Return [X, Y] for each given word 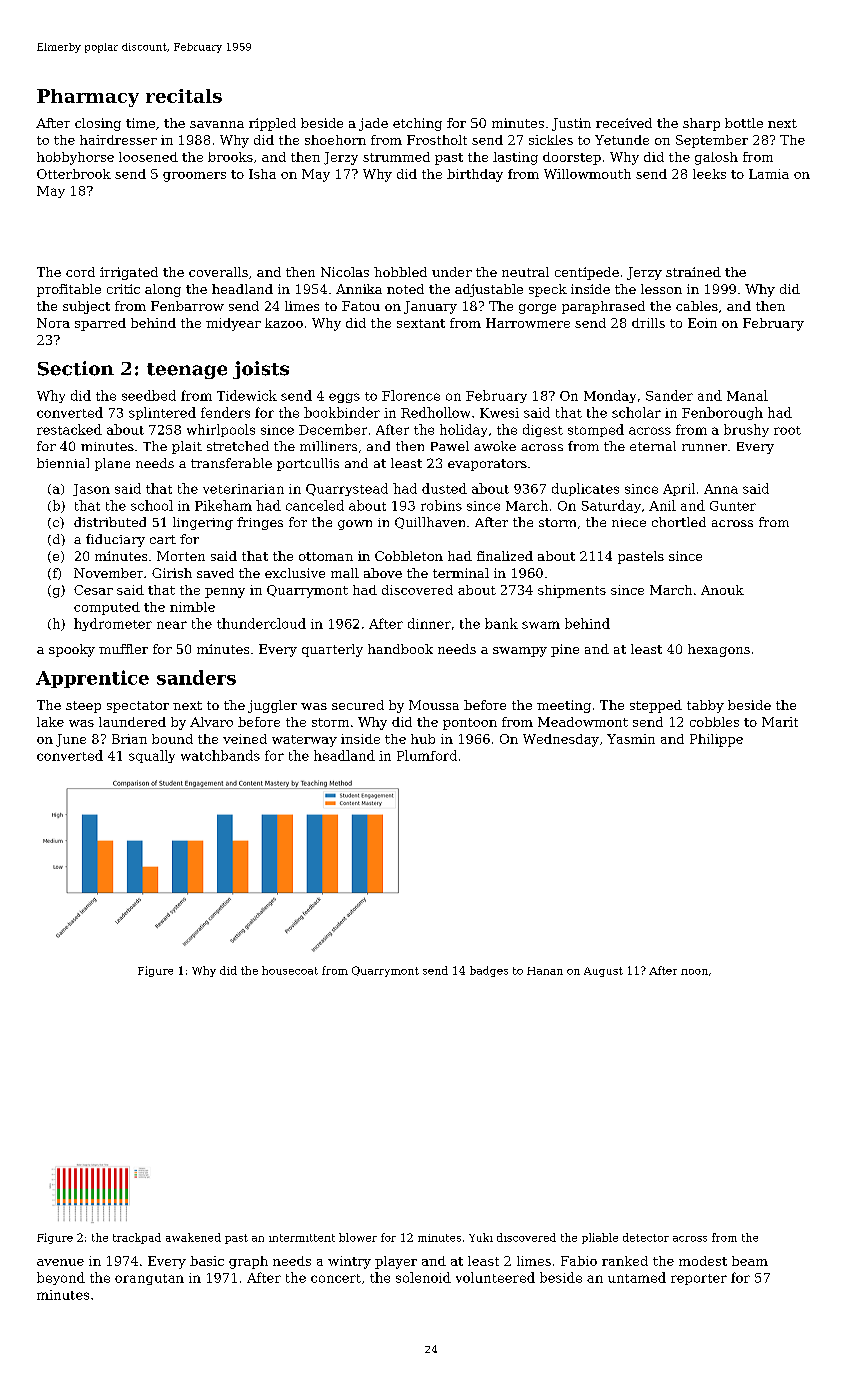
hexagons [719, 650]
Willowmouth [587, 174]
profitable [69, 290]
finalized [505, 556]
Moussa [434, 705]
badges [489, 971]
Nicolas [345, 272]
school [152, 505]
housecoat [290, 970]
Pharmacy [88, 98]
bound [172, 739]
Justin [571, 124]
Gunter [733, 506]
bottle [744, 123]
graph [248, 1262]
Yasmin [631, 739]
